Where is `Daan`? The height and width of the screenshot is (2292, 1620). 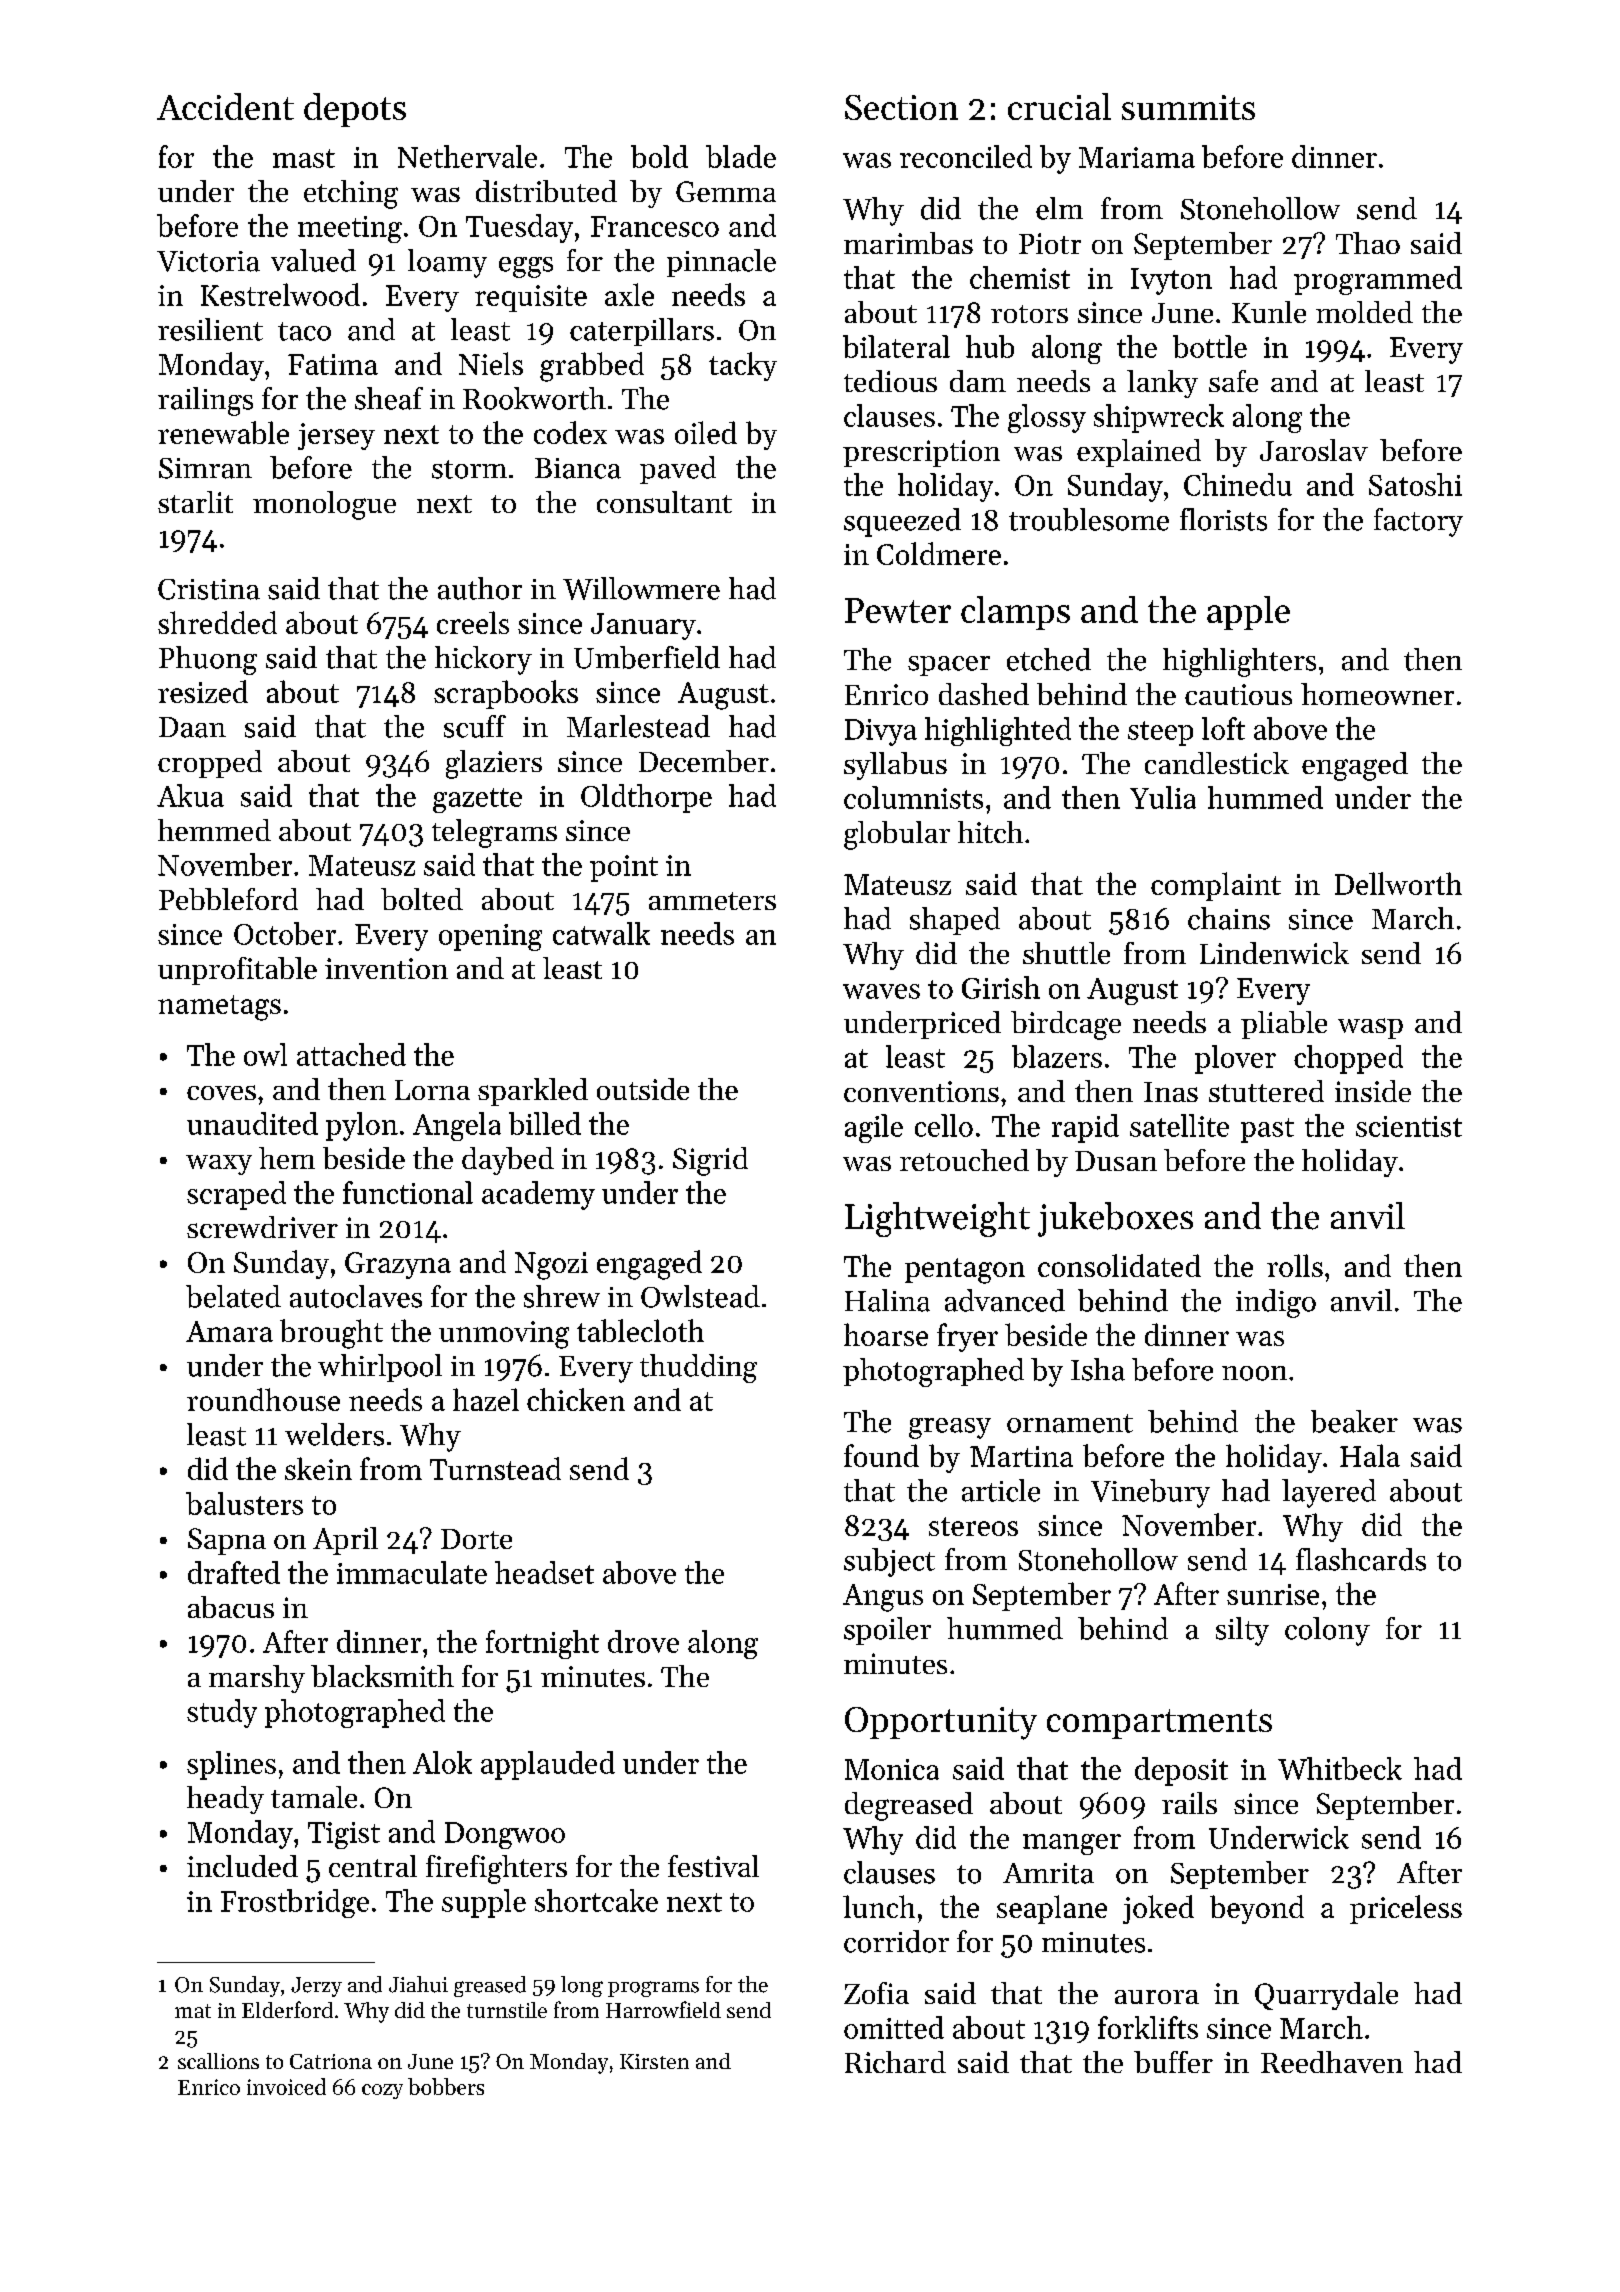 Daan is located at coordinates (192, 727).
